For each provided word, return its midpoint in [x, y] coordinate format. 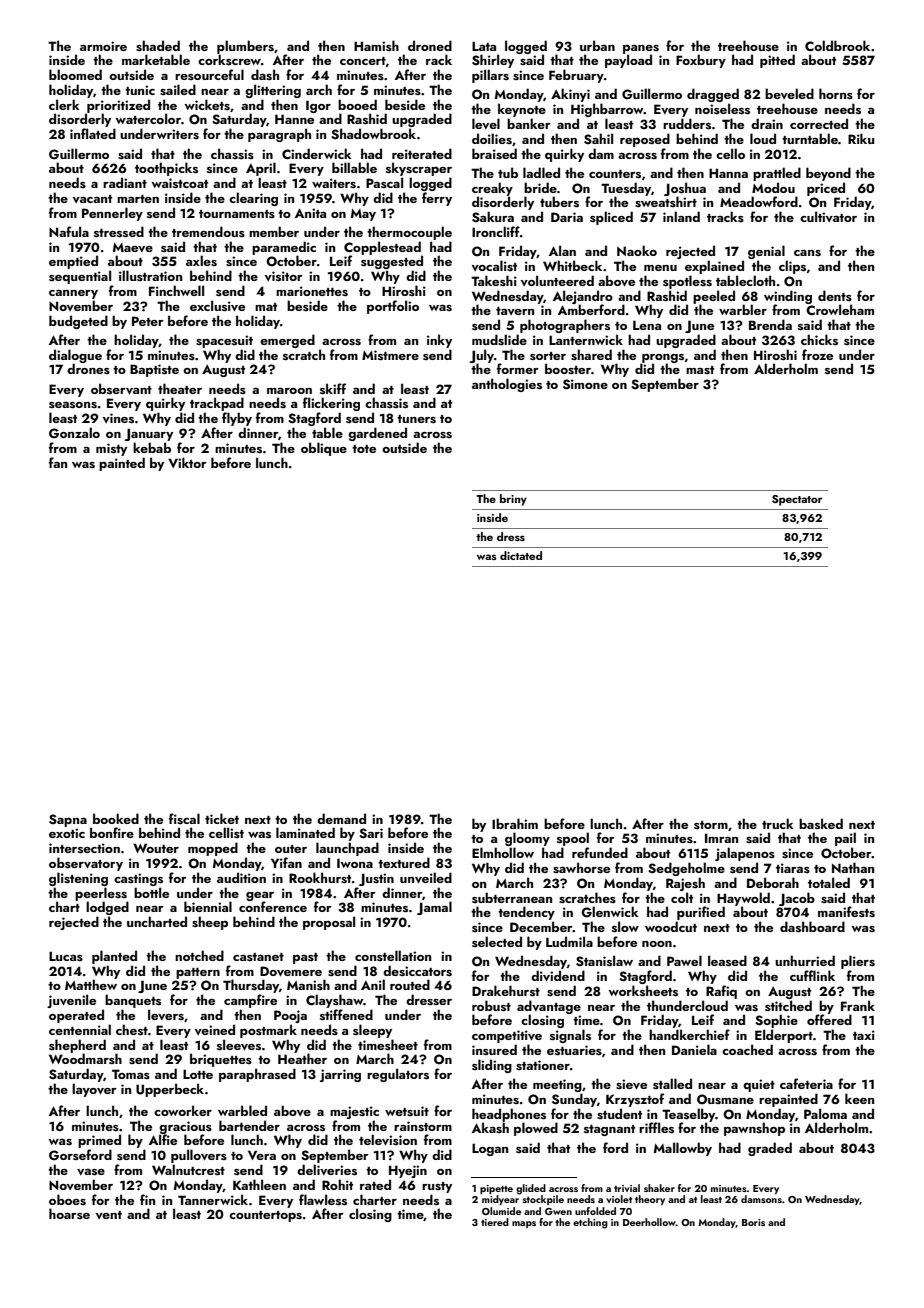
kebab [152, 447]
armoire [103, 46]
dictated [521, 555]
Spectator [797, 500]
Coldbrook [837, 45]
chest [132, 1030]
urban [597, 45]
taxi [864, 1035]
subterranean [512, 897]
